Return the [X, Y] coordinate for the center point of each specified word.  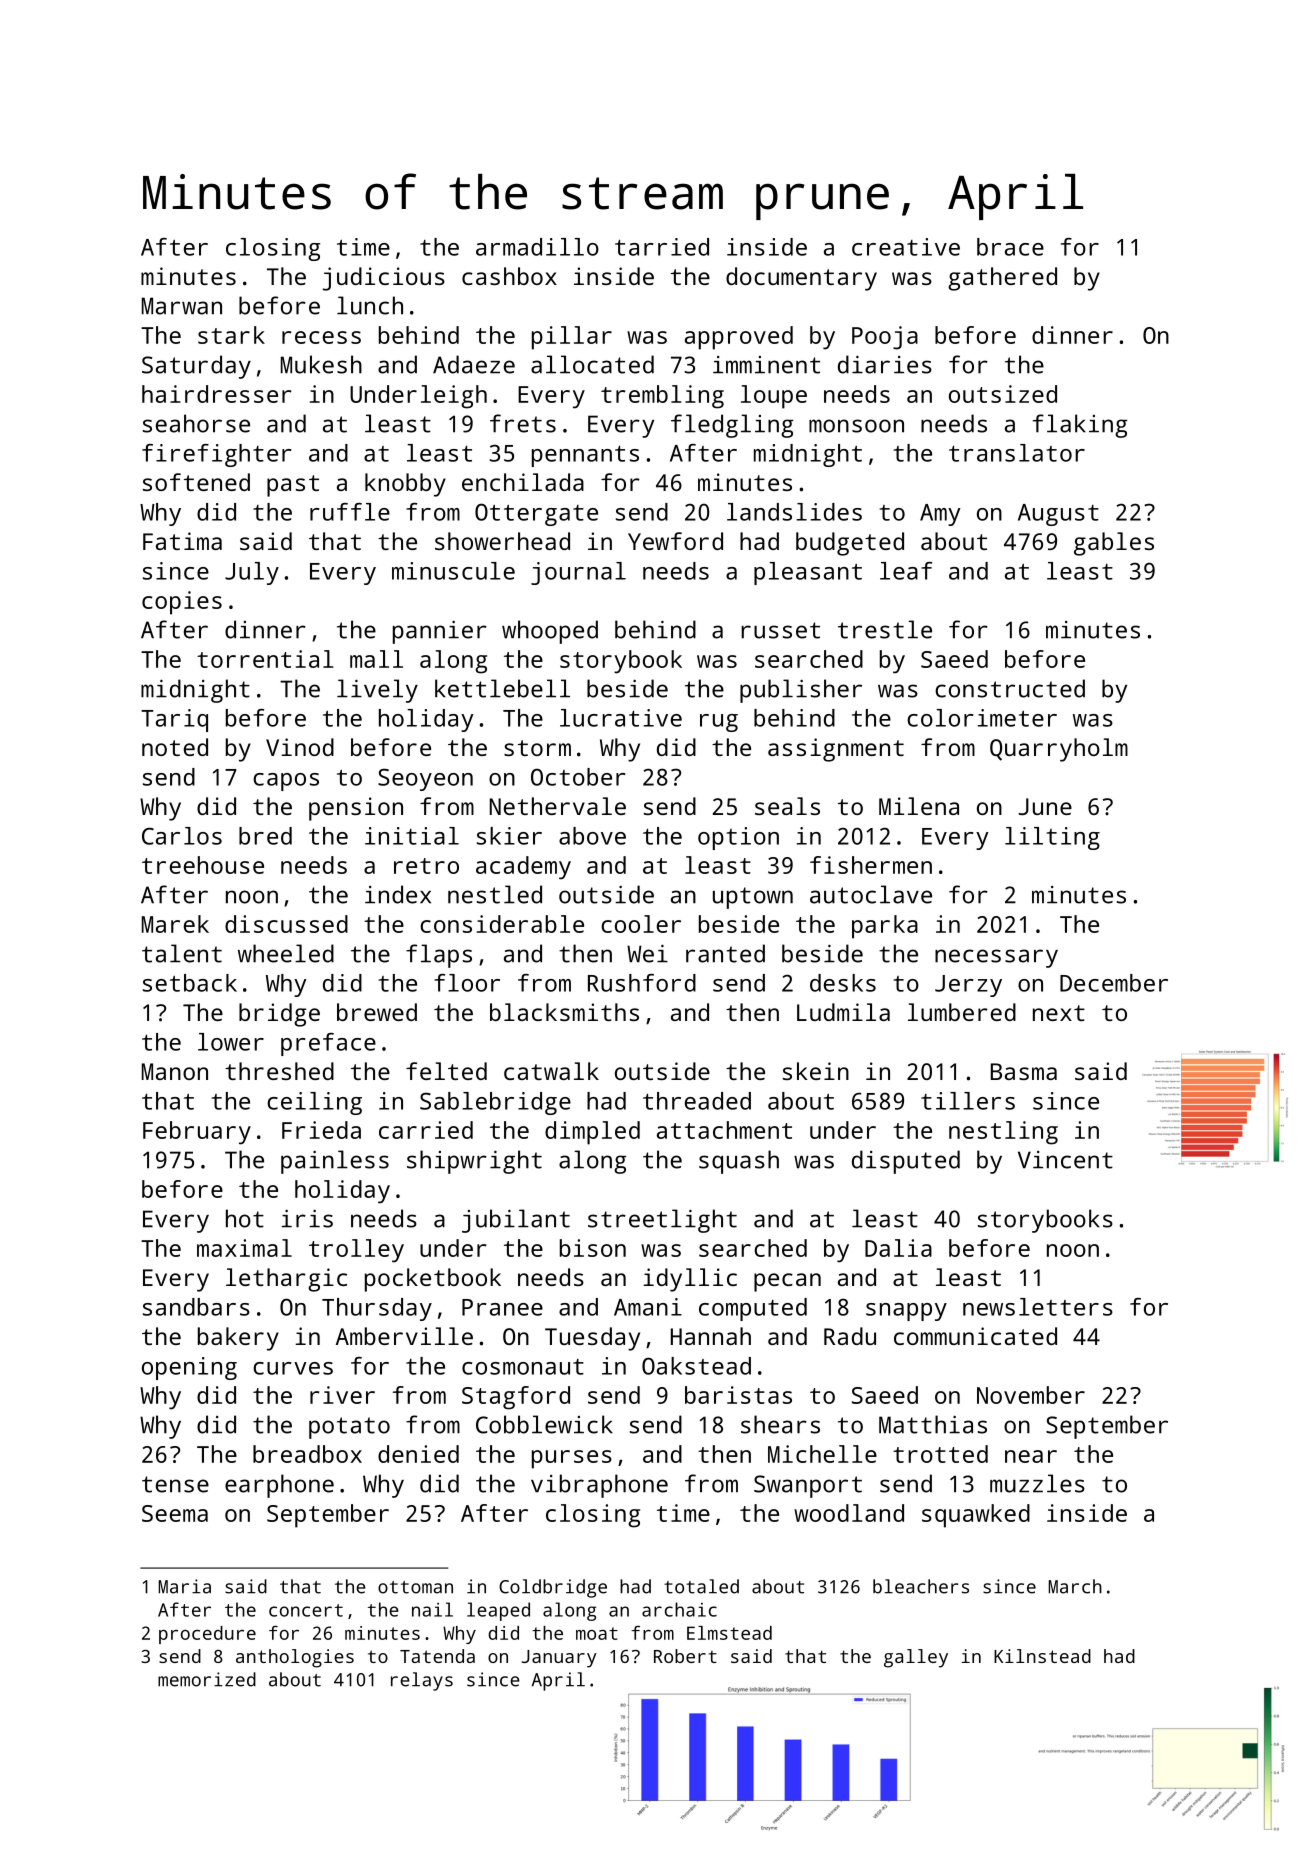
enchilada [523, 482]
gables [1114, 544]
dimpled [592, 1133]
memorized [207, 1679]
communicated [975, 1336]
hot [245, 1218]
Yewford [675, 541]
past [293, 486]
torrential [265, 659]
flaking [1080, 426]
